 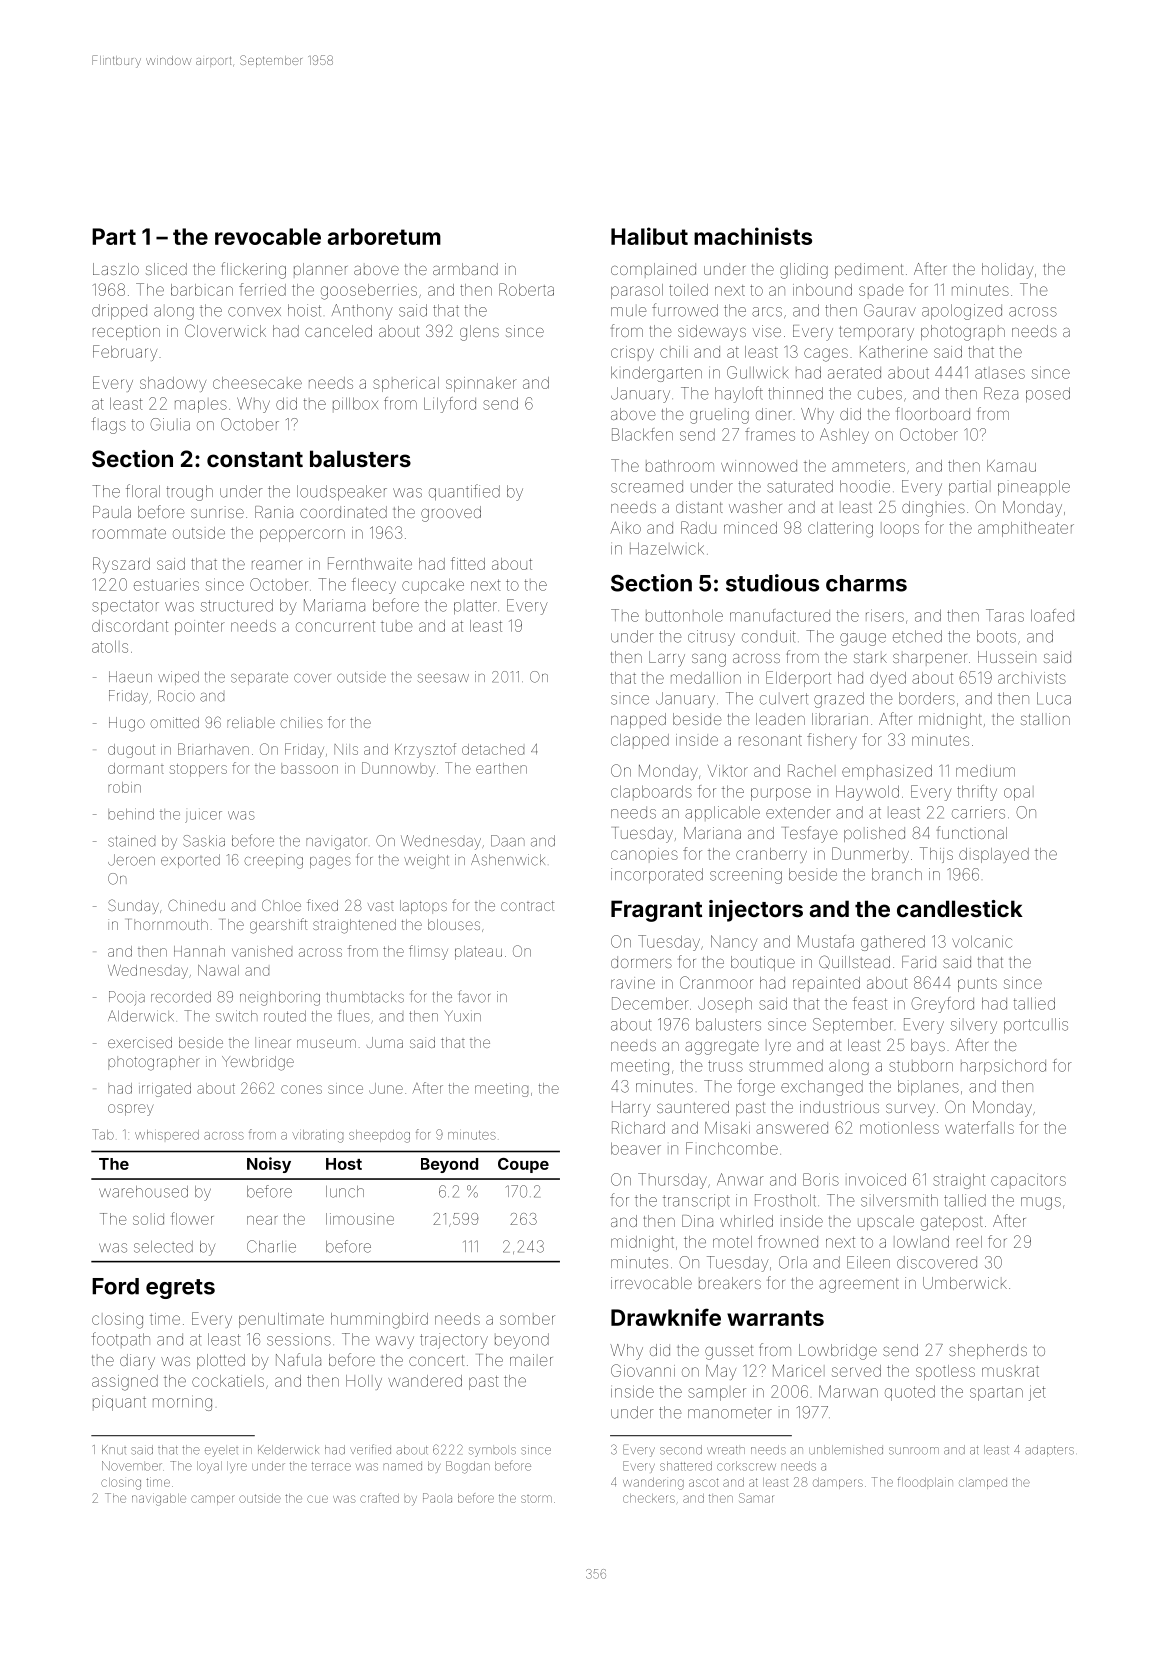 What do you see at coordinates (1008, 271) in the screenshot?
I see `holiday` at bounding box center [1008, 271].
